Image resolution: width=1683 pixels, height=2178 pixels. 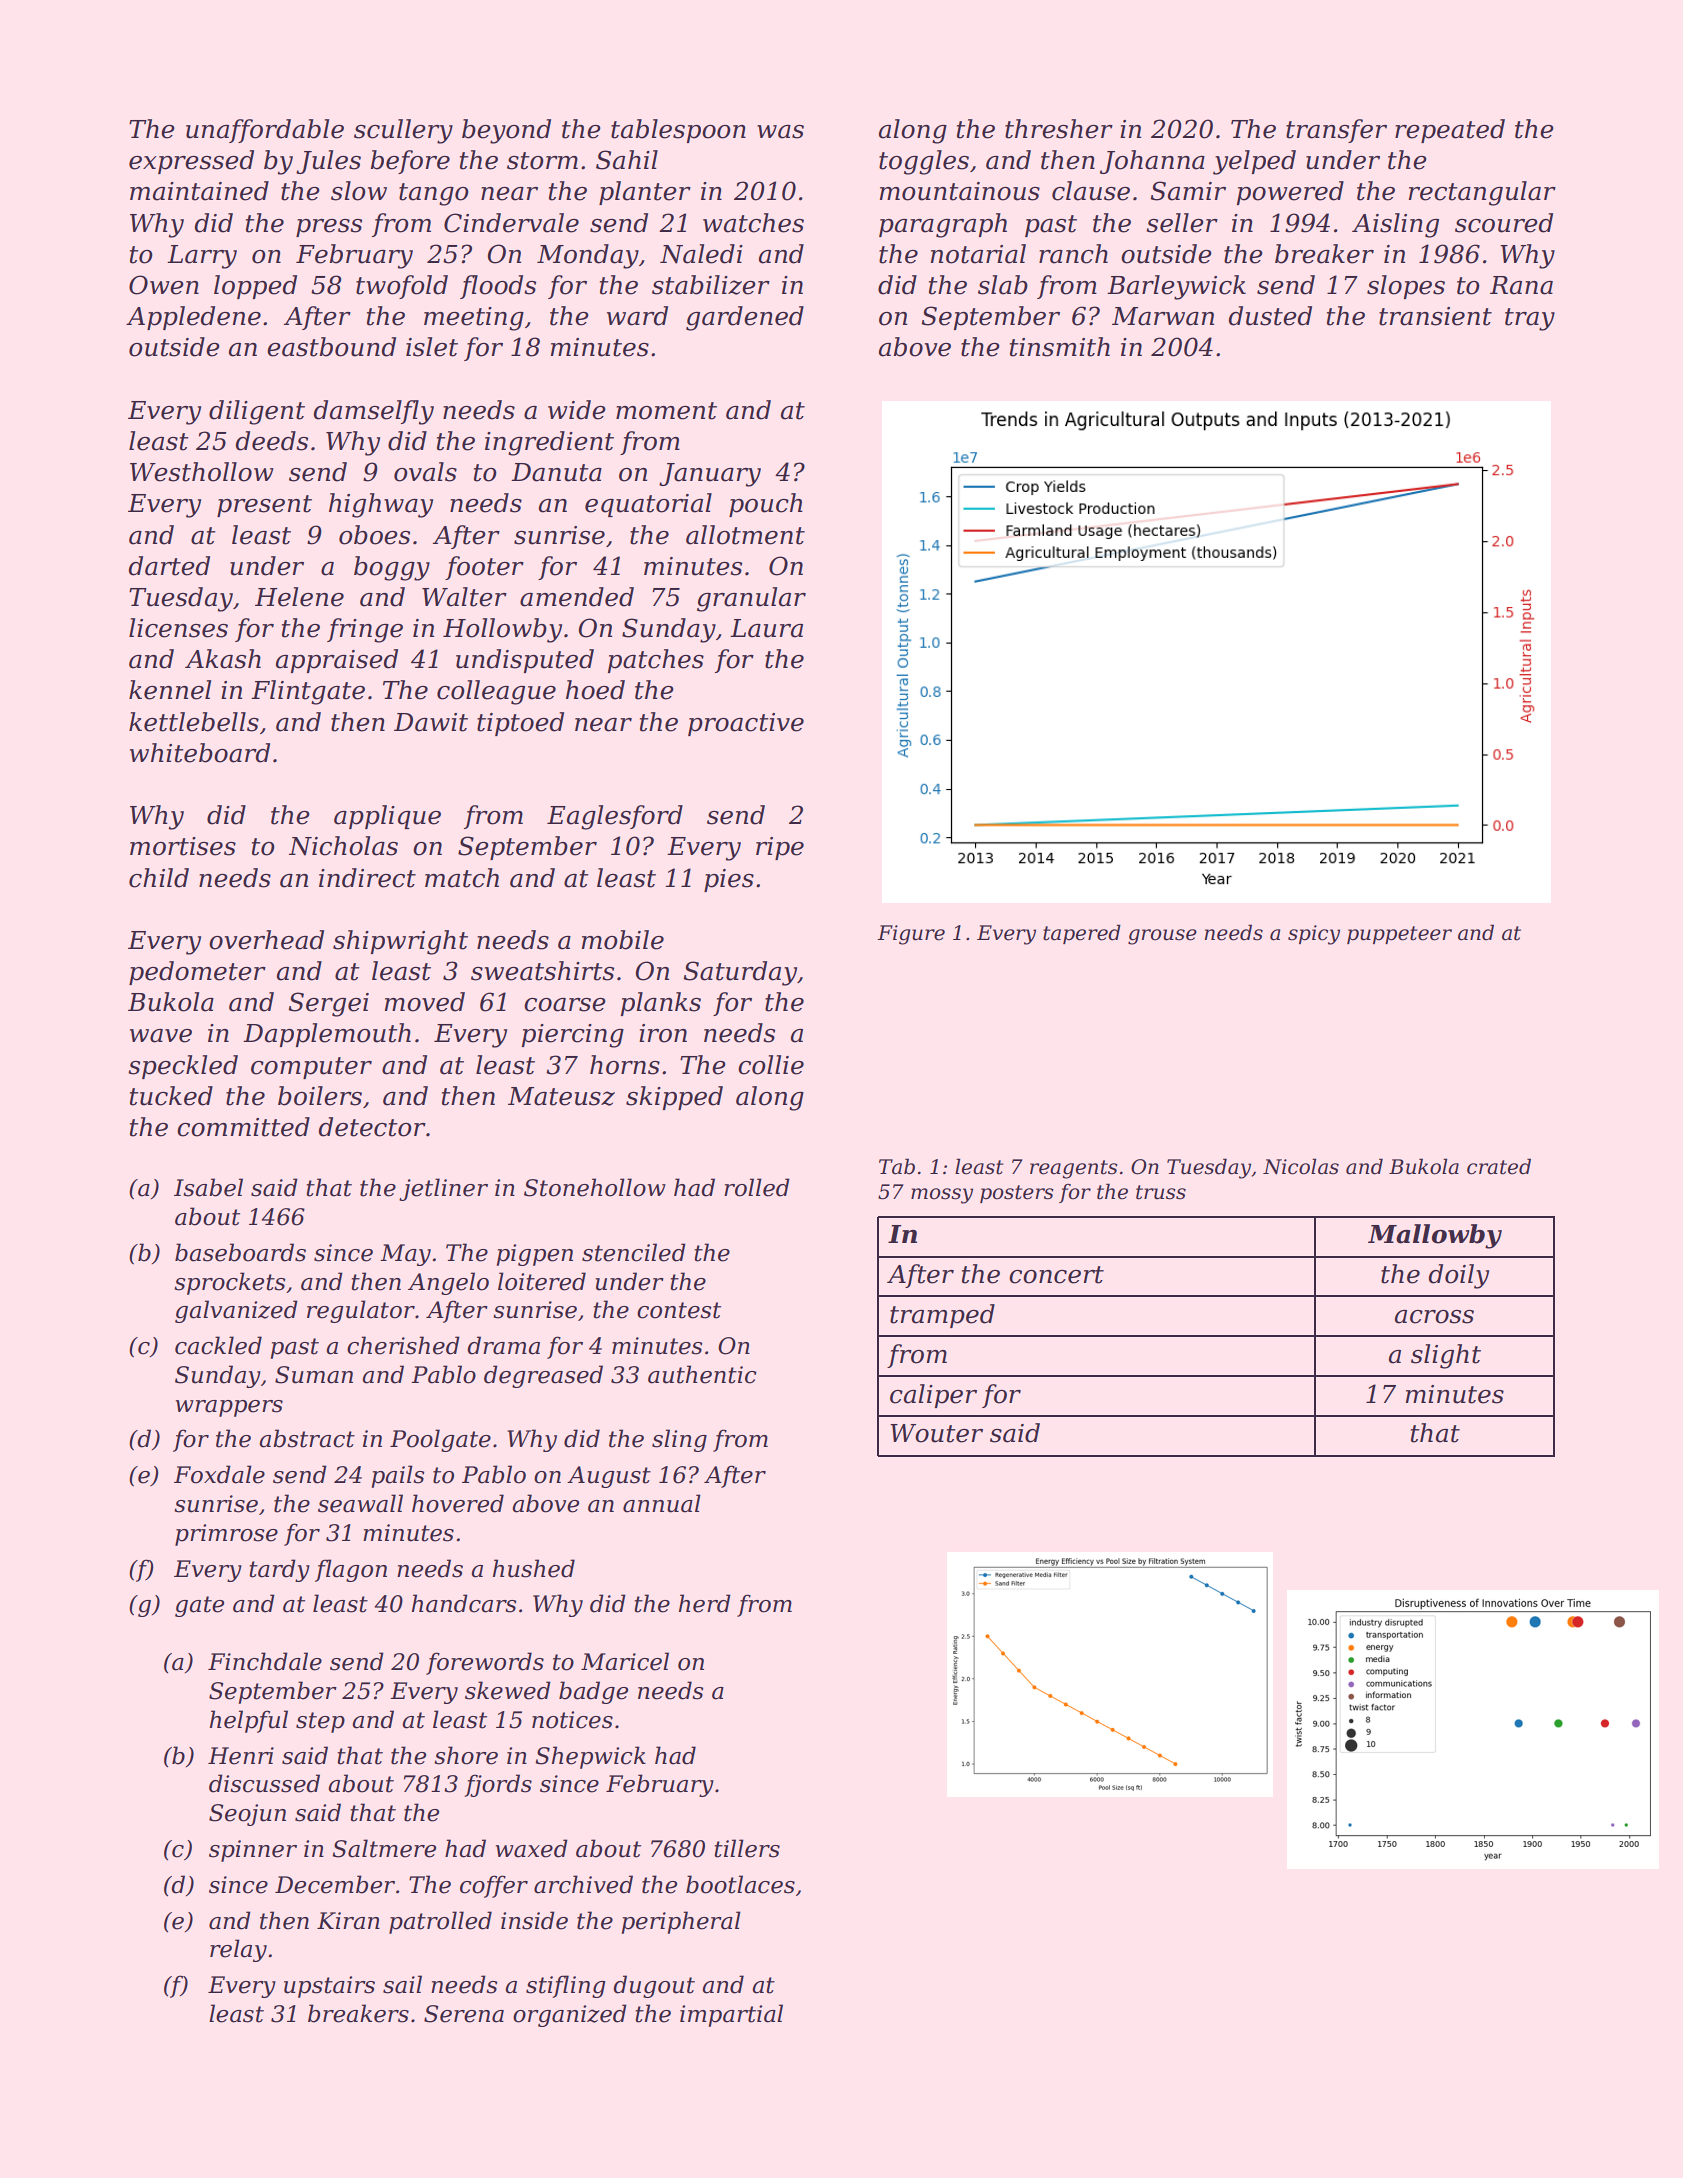 I want to click on scullery, so click(x=403, y=131).
